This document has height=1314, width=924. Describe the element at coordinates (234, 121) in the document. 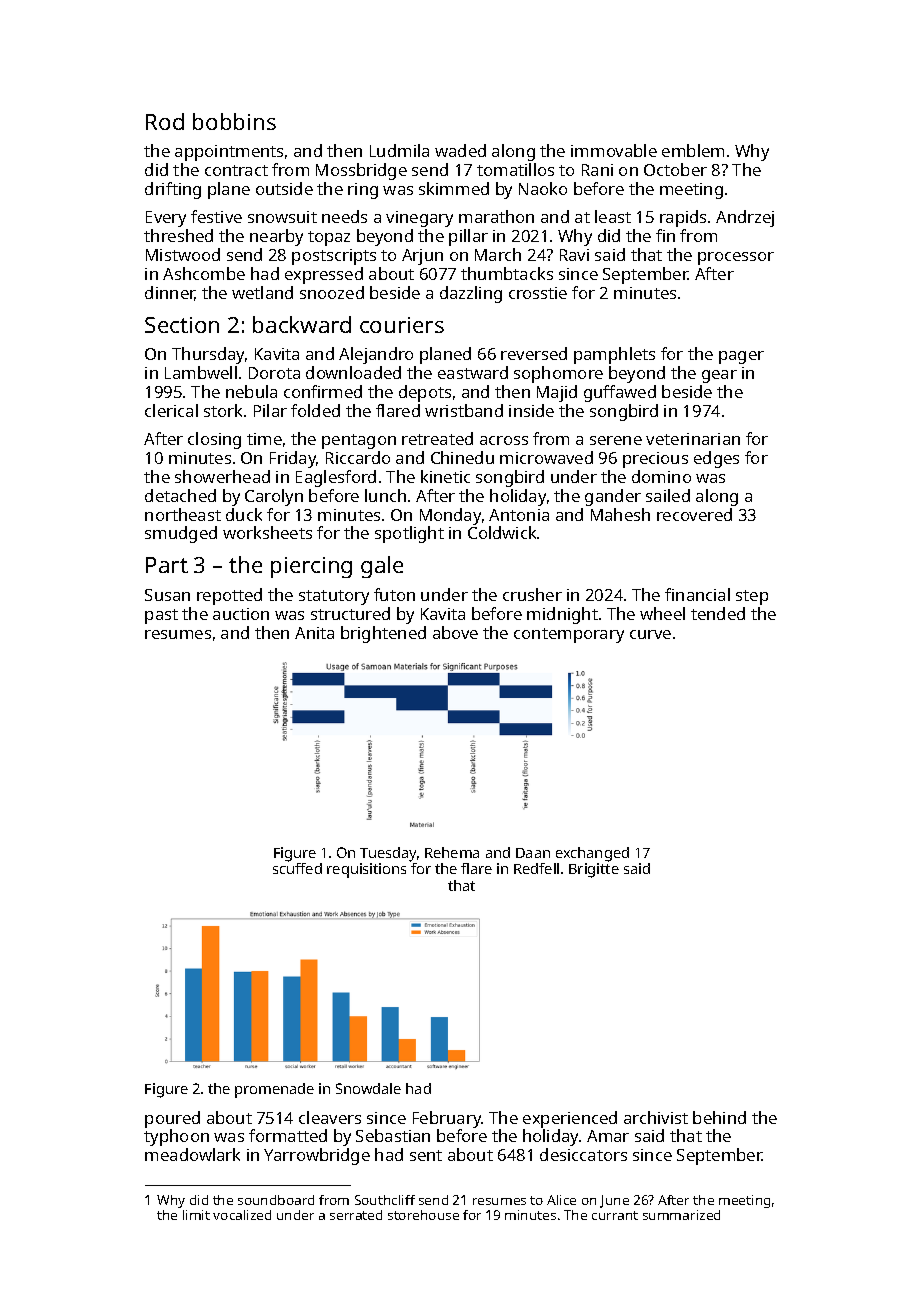

I see `bobbins` at that location.
